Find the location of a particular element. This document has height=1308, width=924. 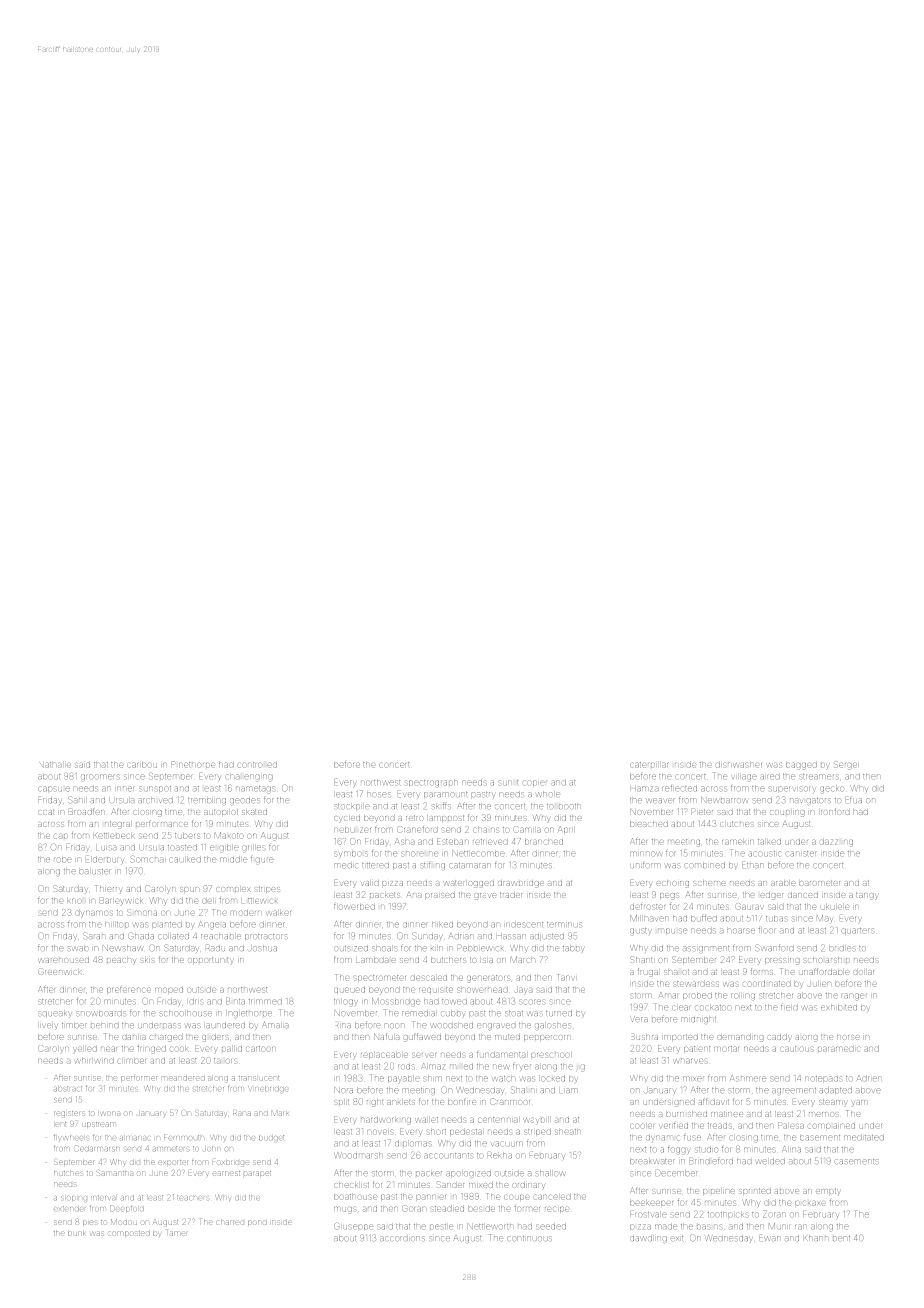

accountants is located at coordinates (448, 1155).
